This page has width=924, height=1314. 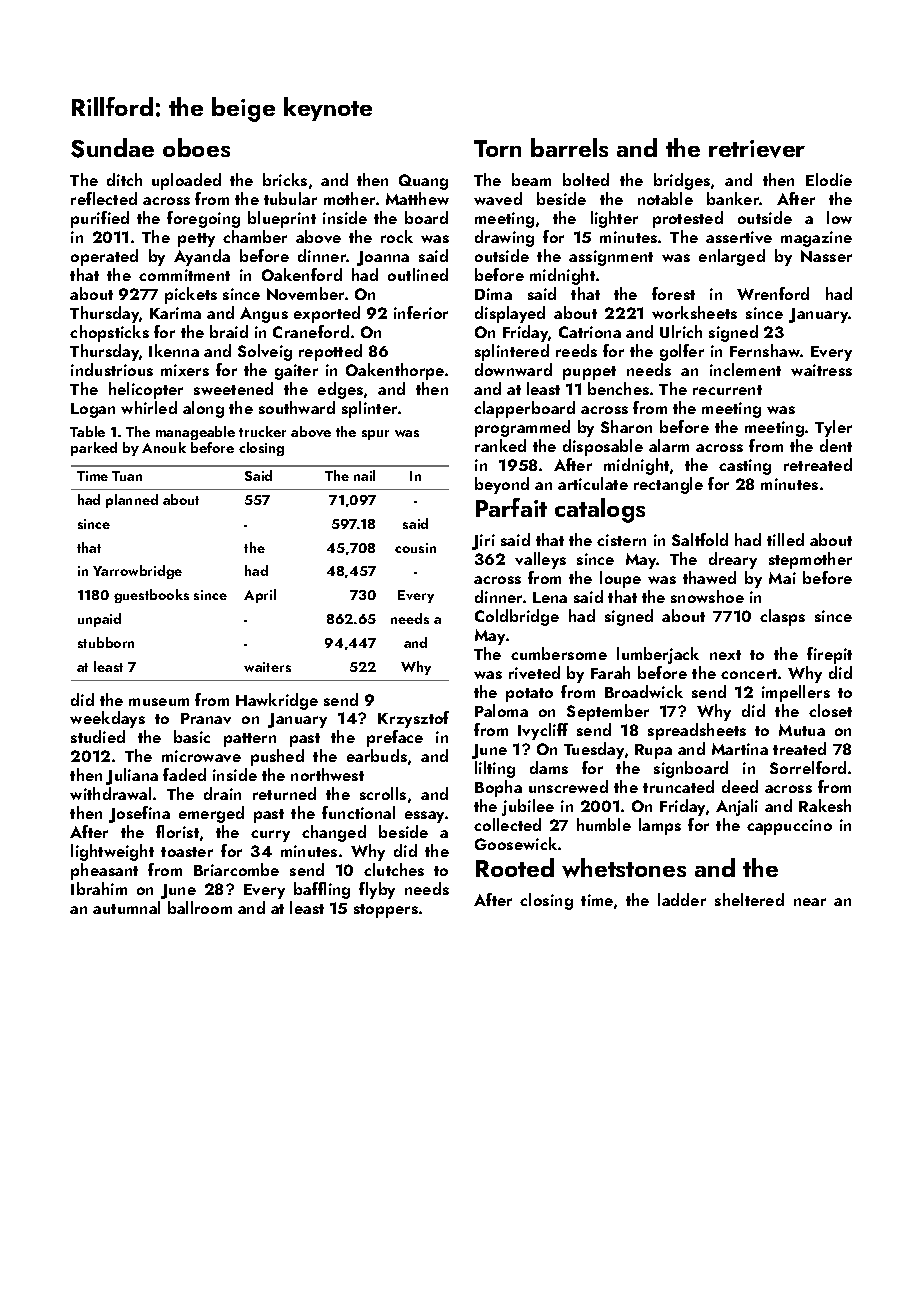 I want to click on repotted, so click(x=330, y=352).
